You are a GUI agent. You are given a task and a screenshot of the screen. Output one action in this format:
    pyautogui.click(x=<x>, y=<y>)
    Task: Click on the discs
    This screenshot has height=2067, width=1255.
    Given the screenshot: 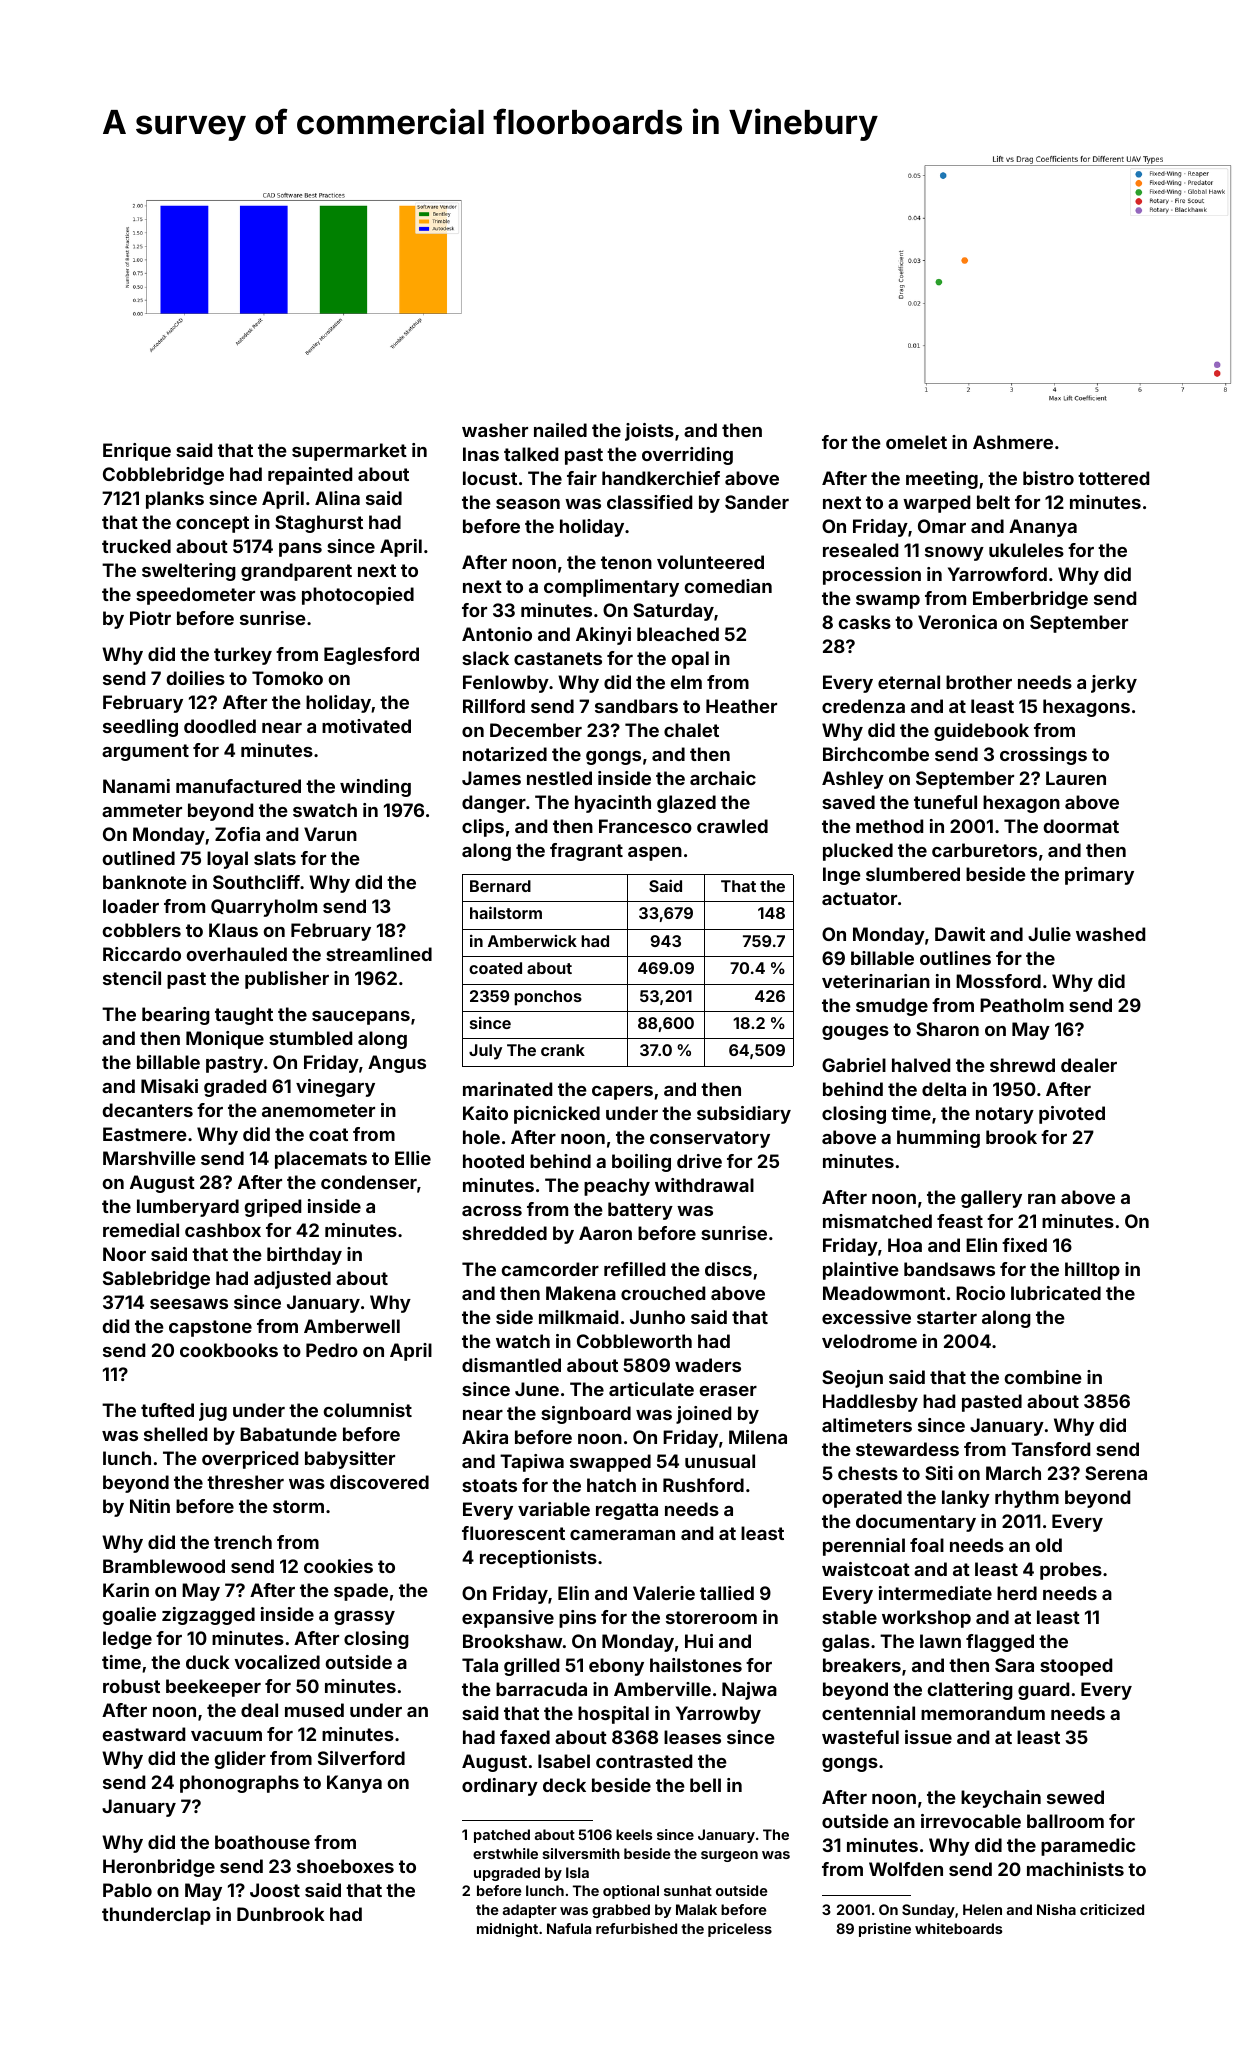 What is the action you would take?
    pyautogui.click(x=728, y=1269)
